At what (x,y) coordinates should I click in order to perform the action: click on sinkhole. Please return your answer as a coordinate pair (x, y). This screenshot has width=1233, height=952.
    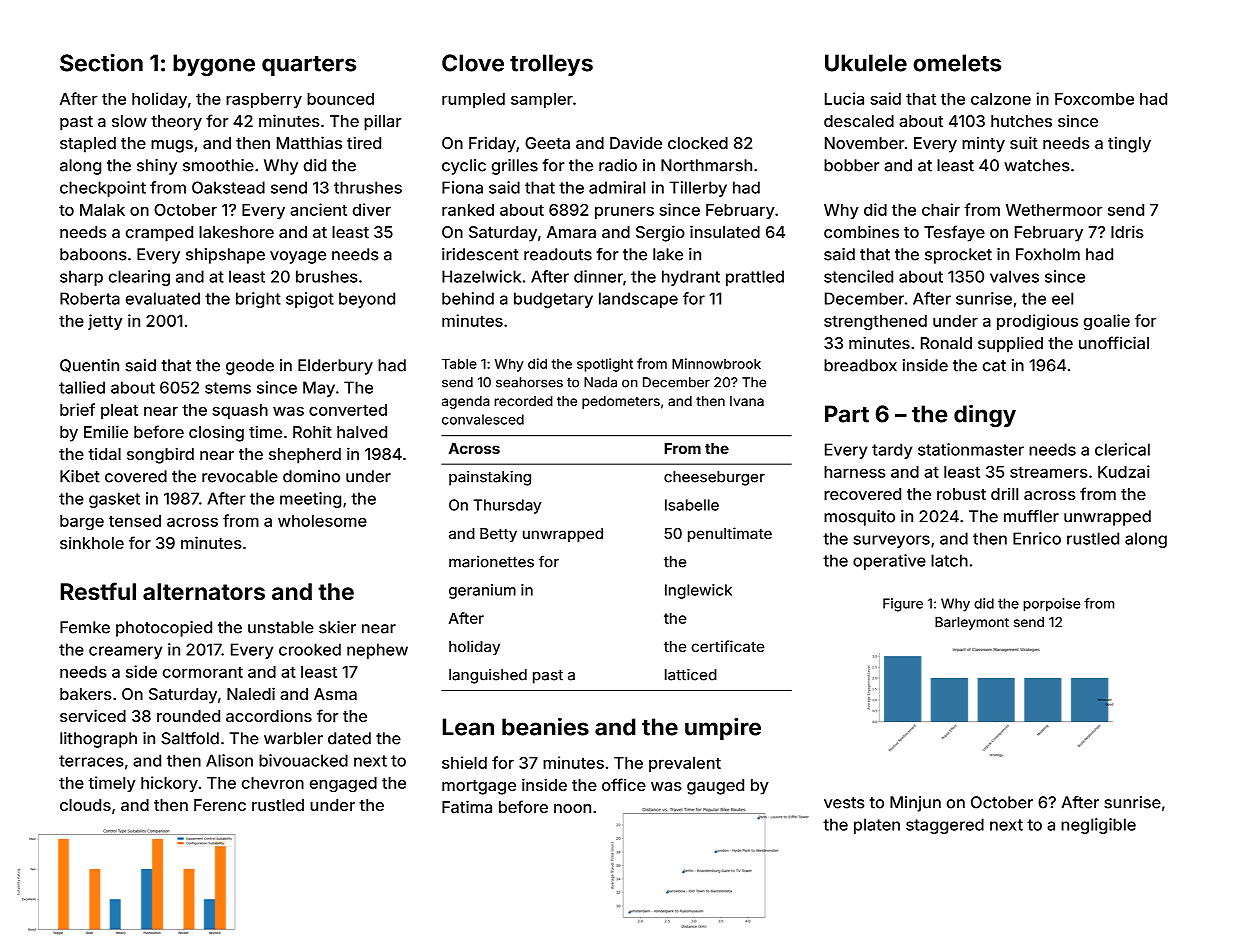
    Looking at the image, I should click on (92, 543).
